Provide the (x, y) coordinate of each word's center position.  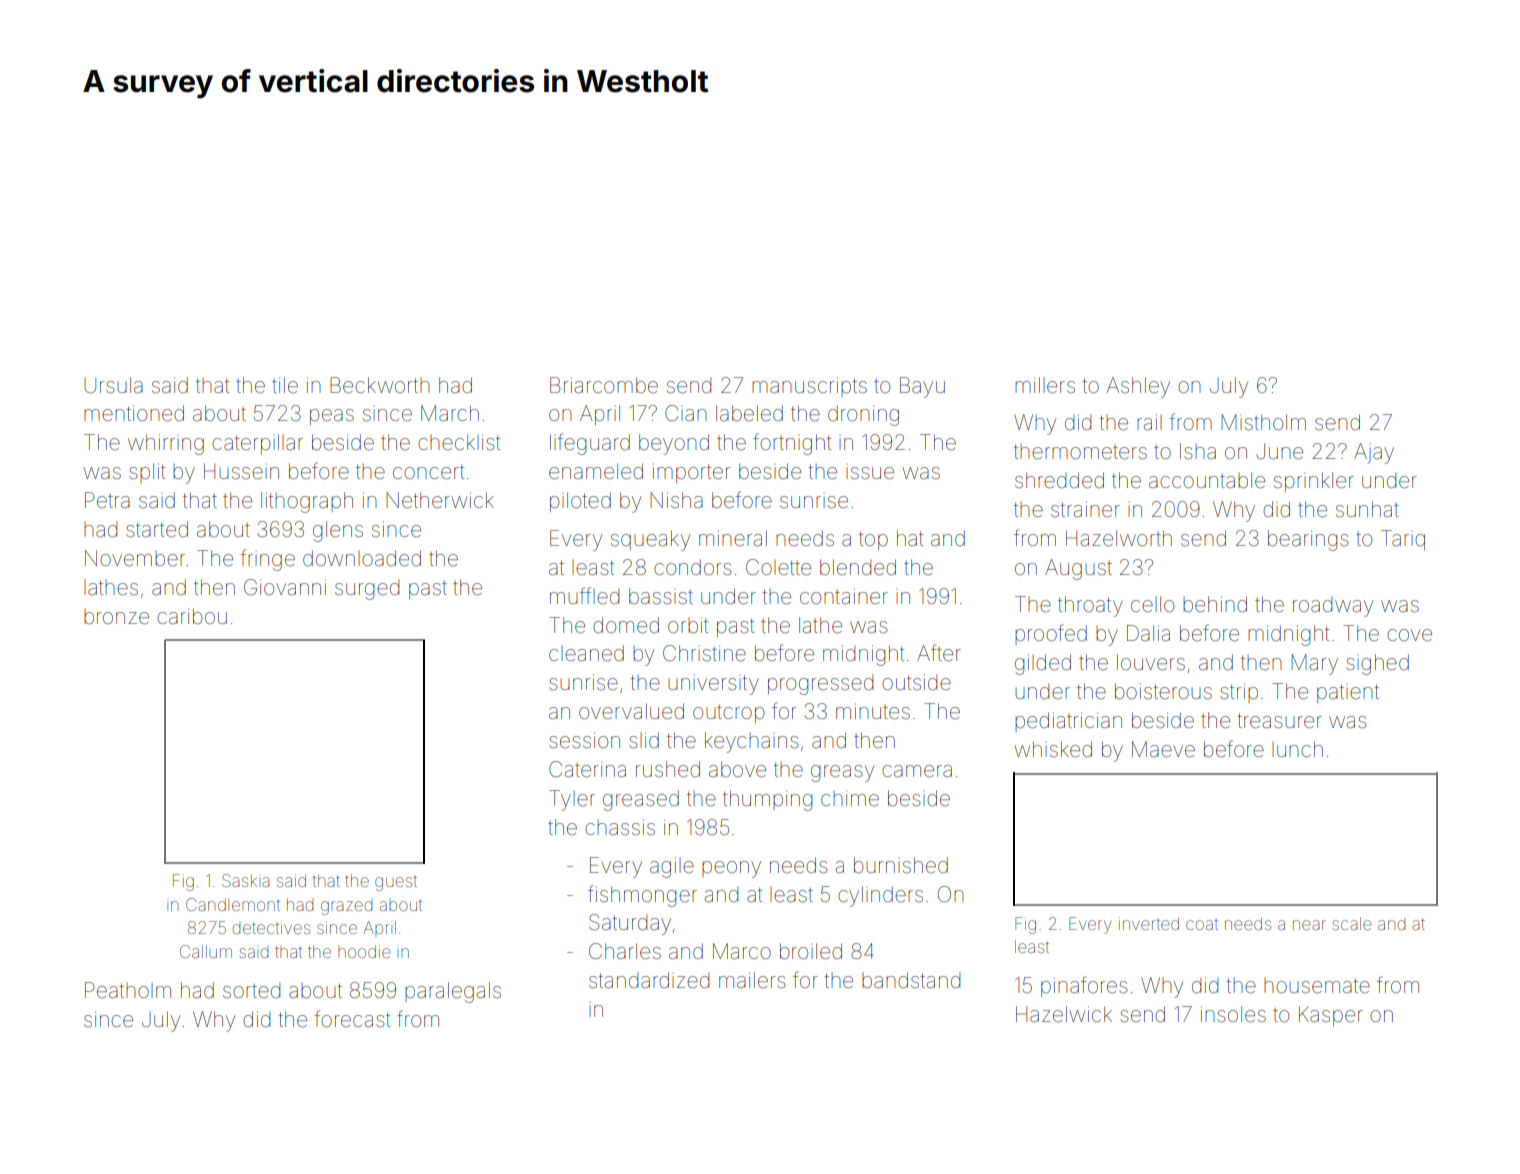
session (584, 740)
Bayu (922, 387)
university (713, 685)
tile (285, 385)
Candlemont (233, 904)
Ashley (1138, 387)
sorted (251, 991)
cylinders (880, 896)
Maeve (1163, 749)
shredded (1059, 480)
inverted (1149, 923)
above (737, 769)
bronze (116, 617)
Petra (107, 500)
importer (691, 473)
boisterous (1163, 691)
